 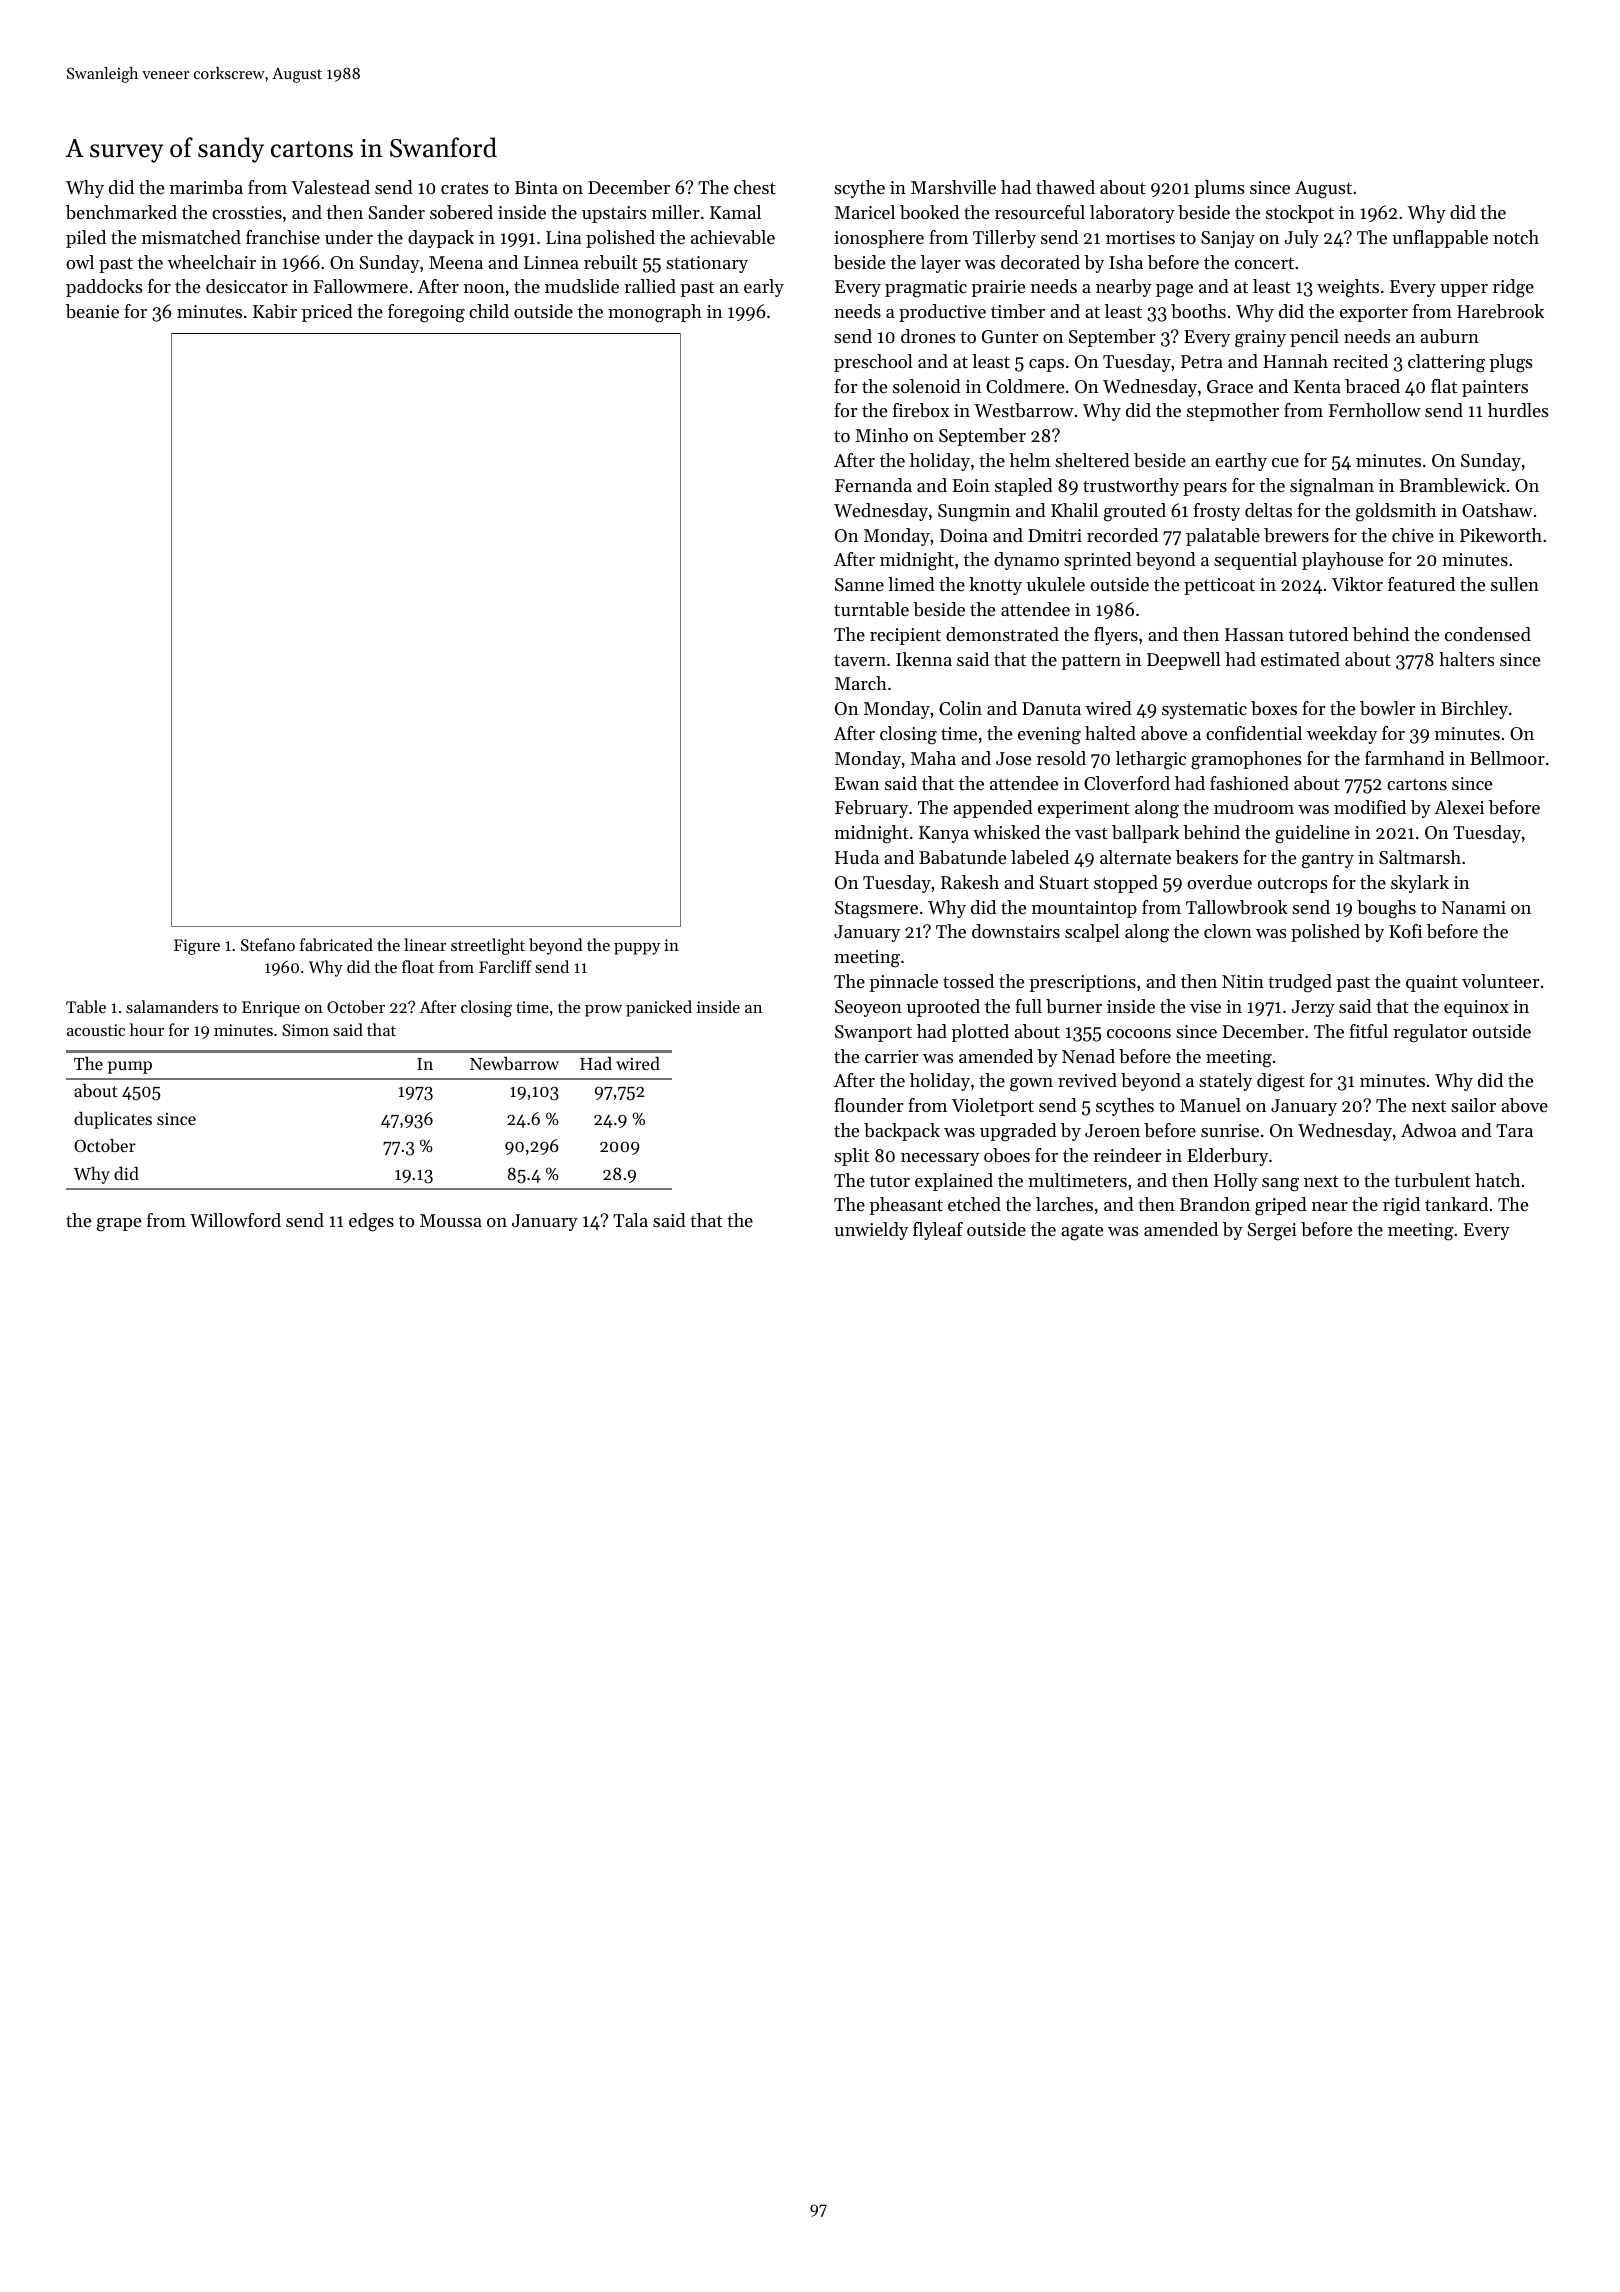 What do you see at coordinates (860, 660) in the screenshot?
I see `tavern` at bounding box center [860, 660].
